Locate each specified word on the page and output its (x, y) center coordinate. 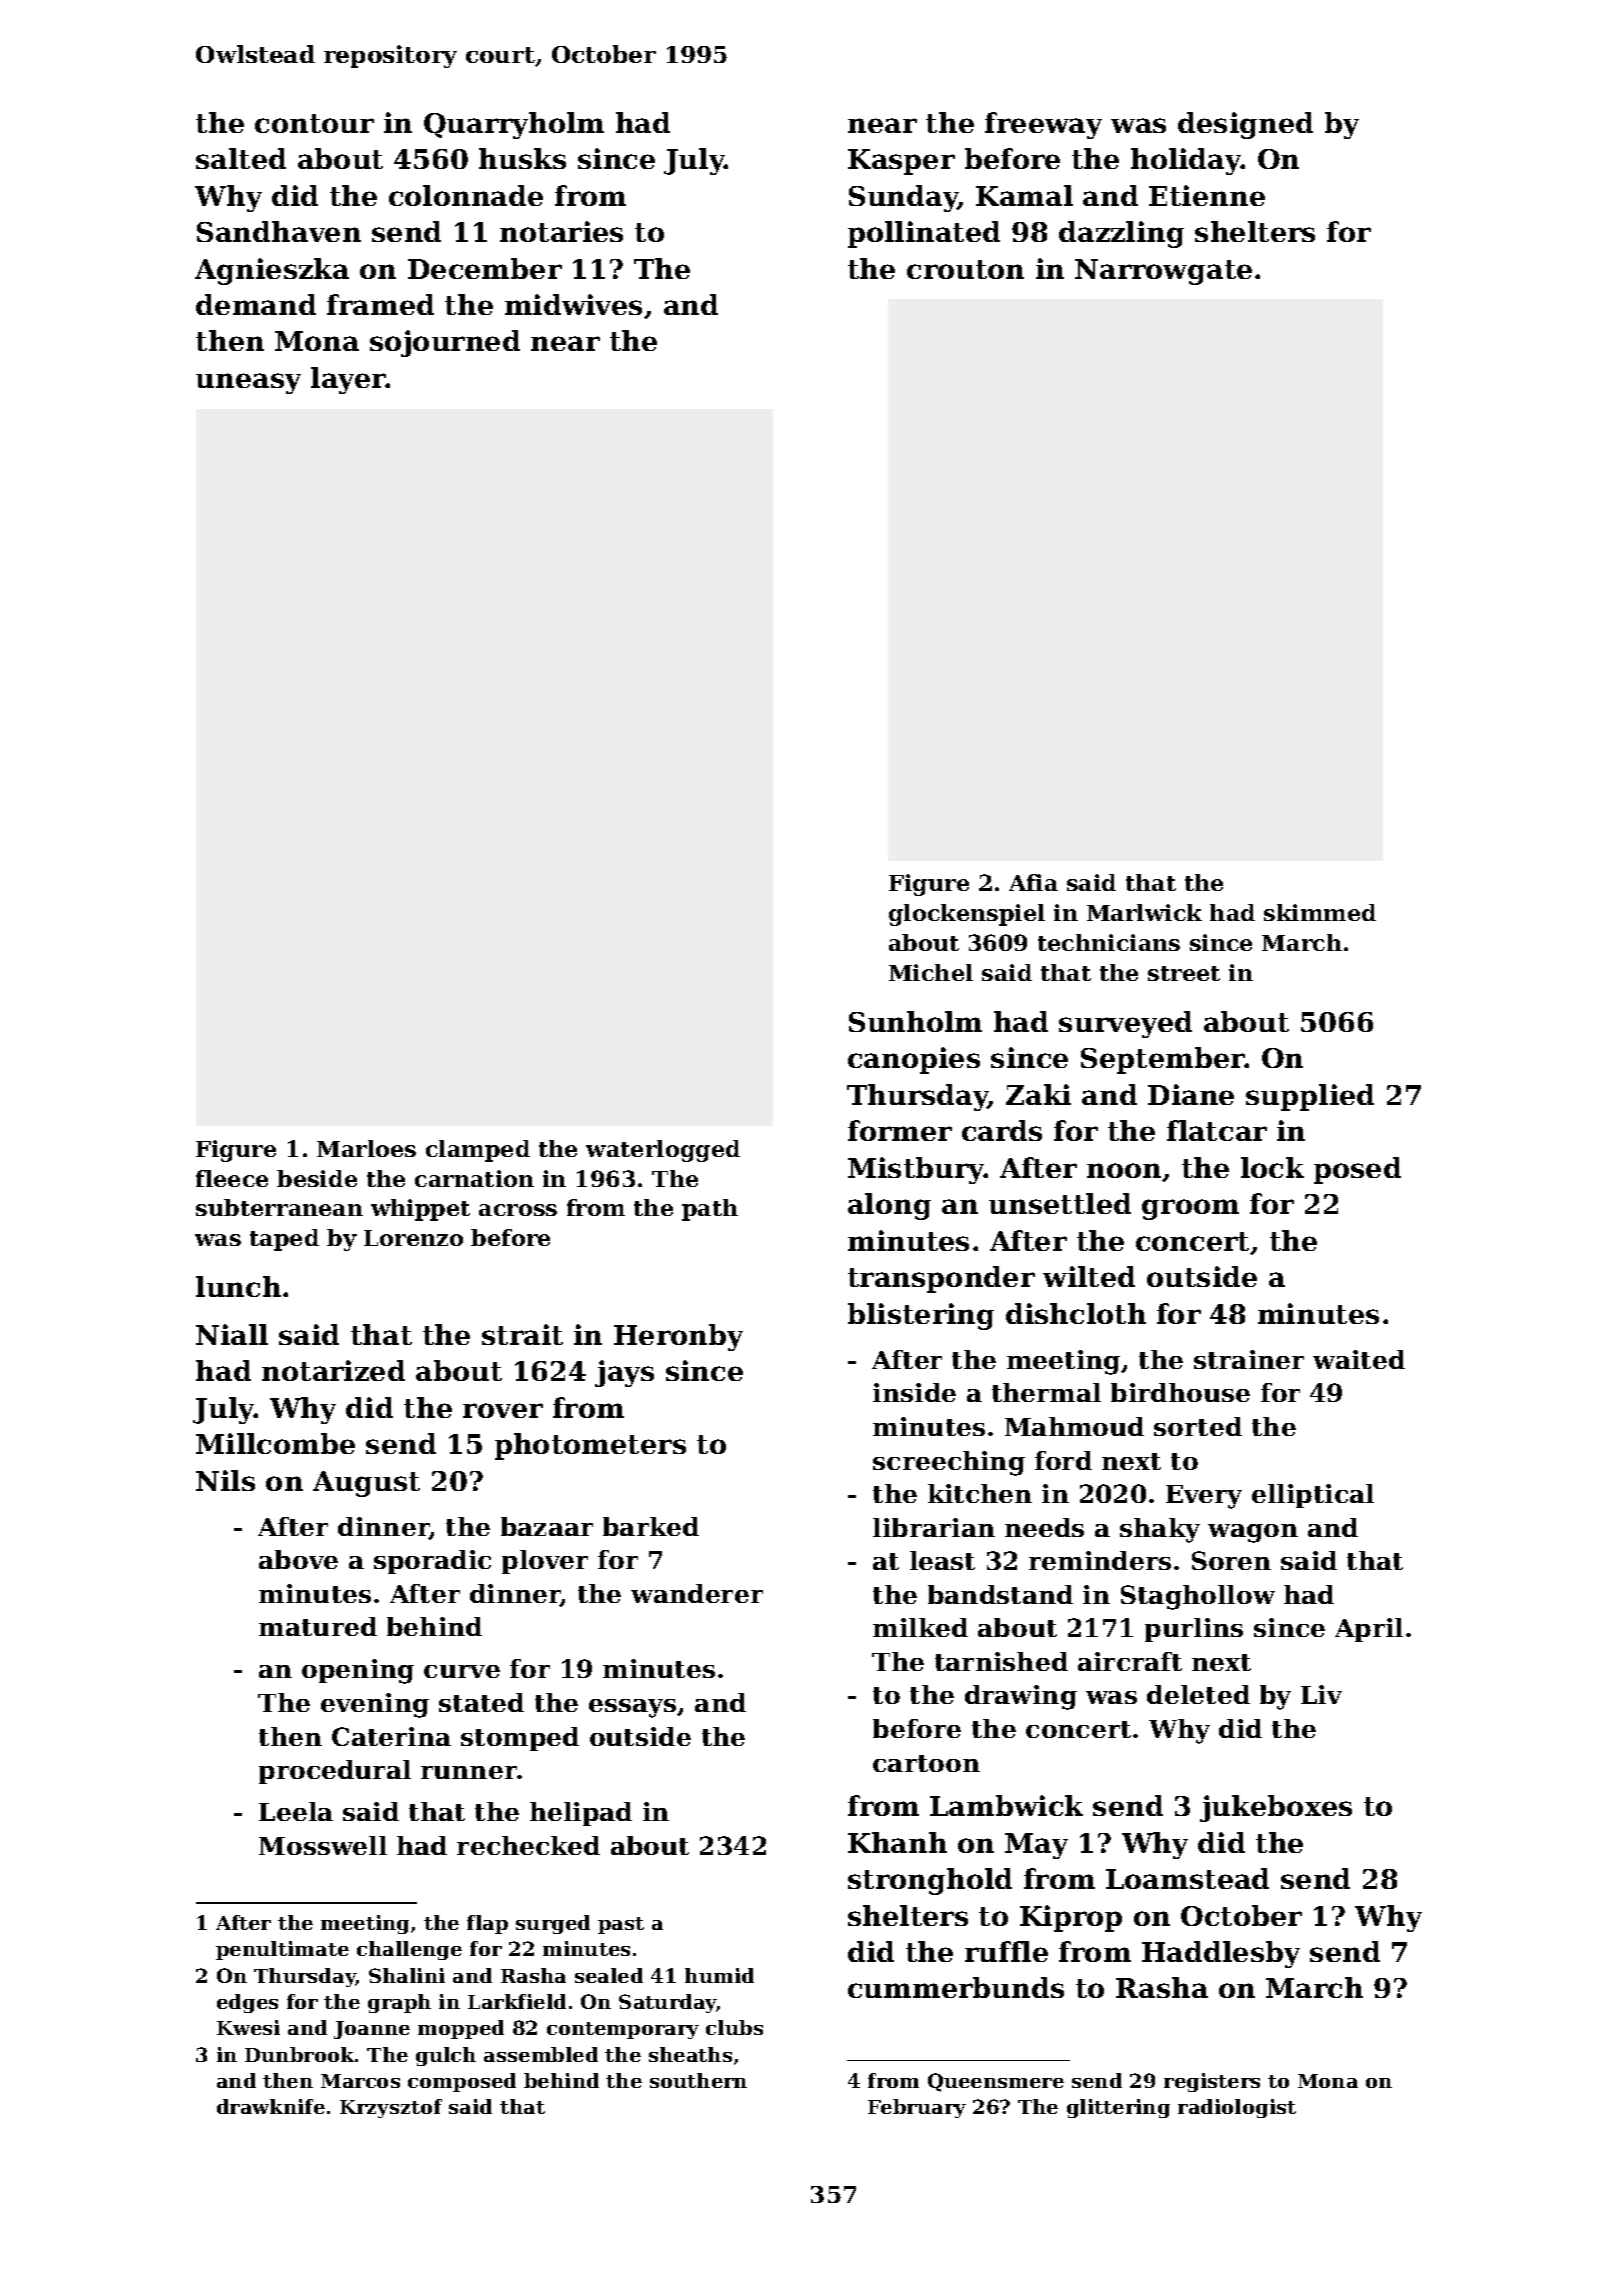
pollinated (924, 234)
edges (247, 2003)
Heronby (678, 1337)
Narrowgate (1163, 272)
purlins (1194, 1630)
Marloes (366, 1148)
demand (256, 304)
